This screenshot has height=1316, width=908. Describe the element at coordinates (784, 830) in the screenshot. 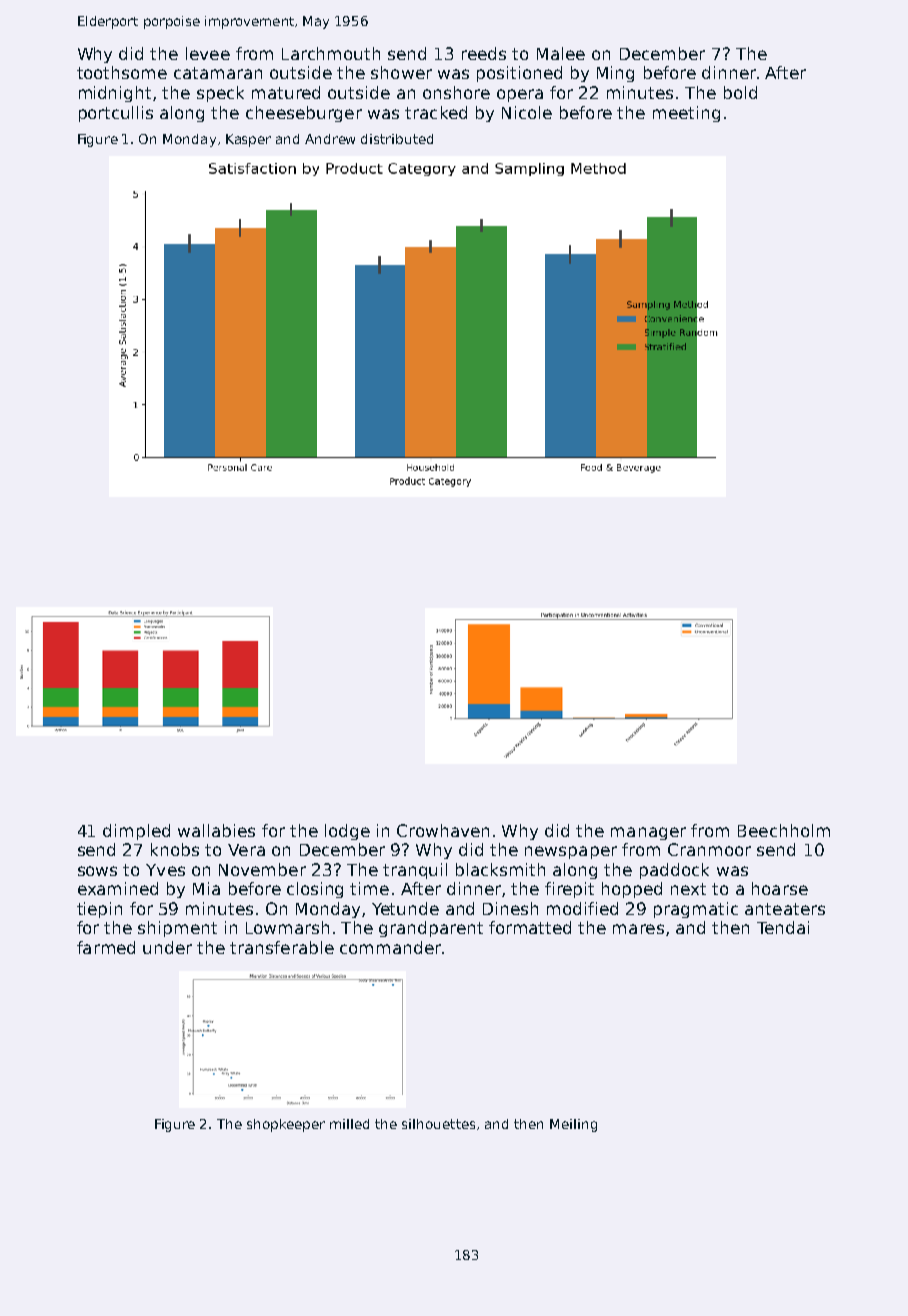

I see `Beechholm` at that location.
